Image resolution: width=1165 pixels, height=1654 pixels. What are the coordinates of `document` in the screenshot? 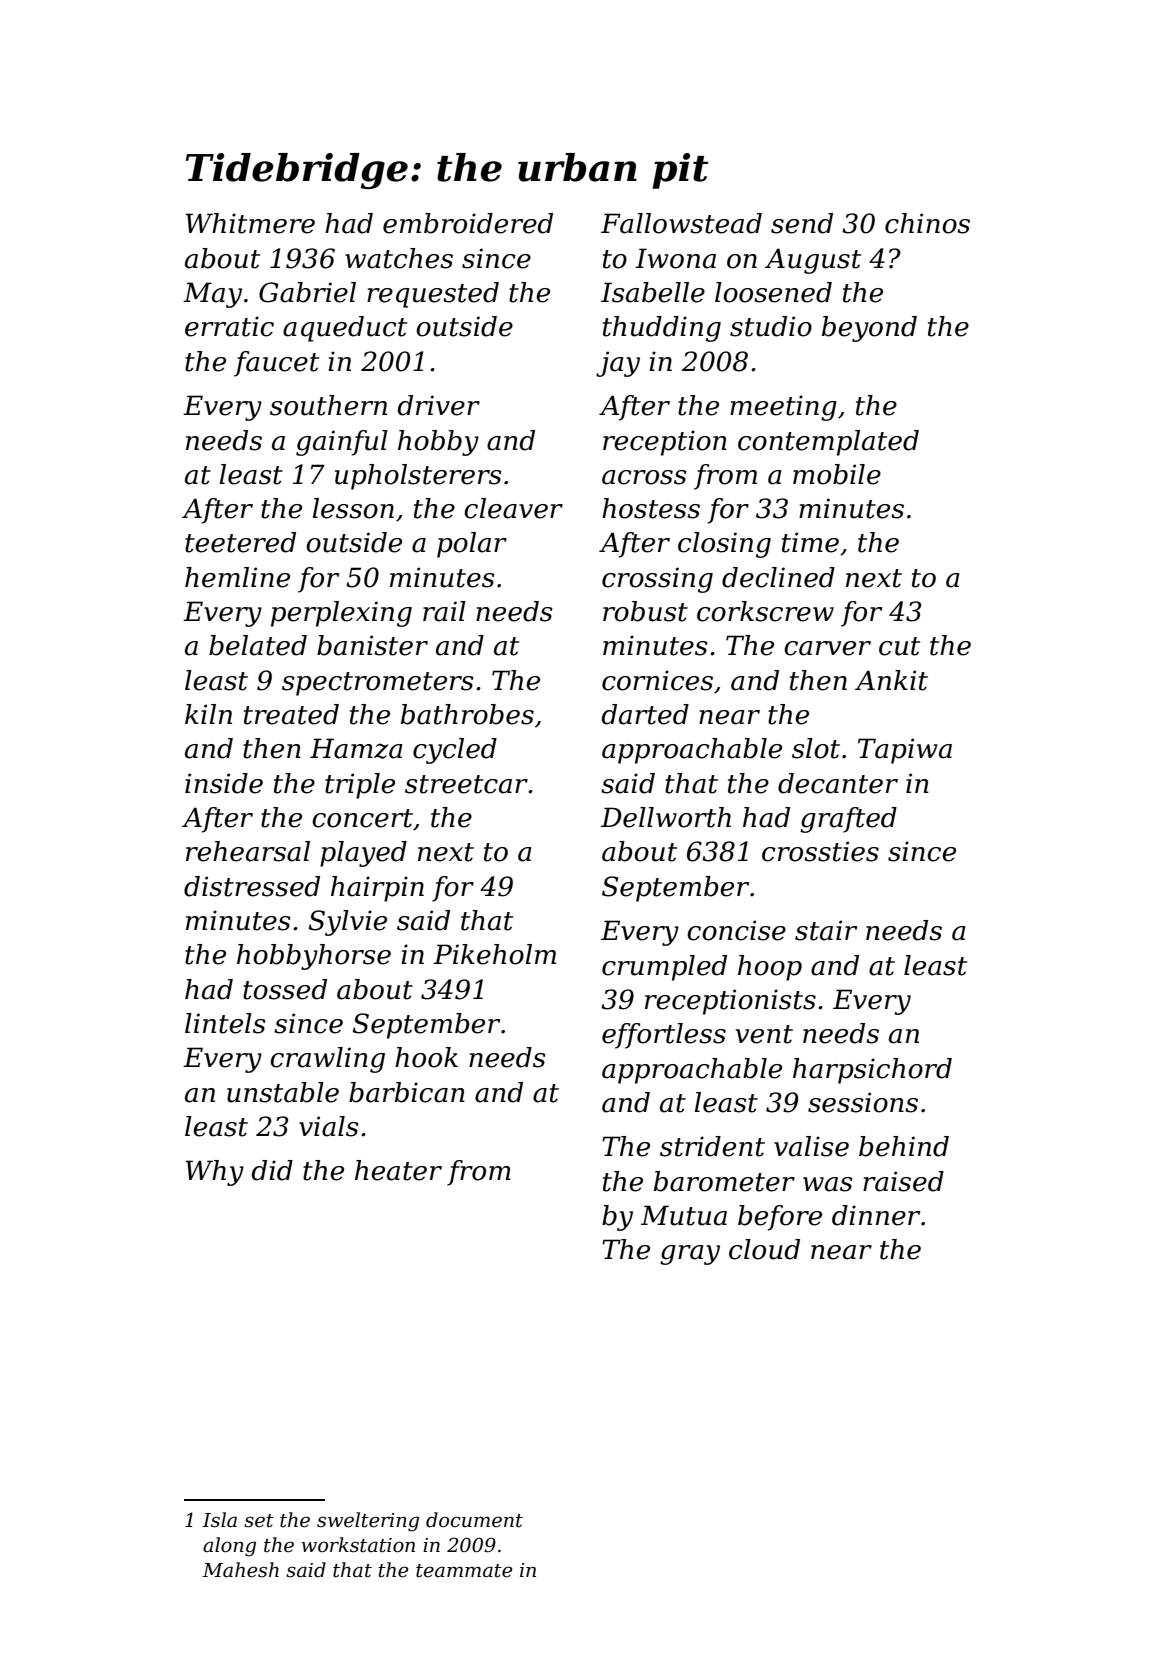 It's located at (474, 1520).
